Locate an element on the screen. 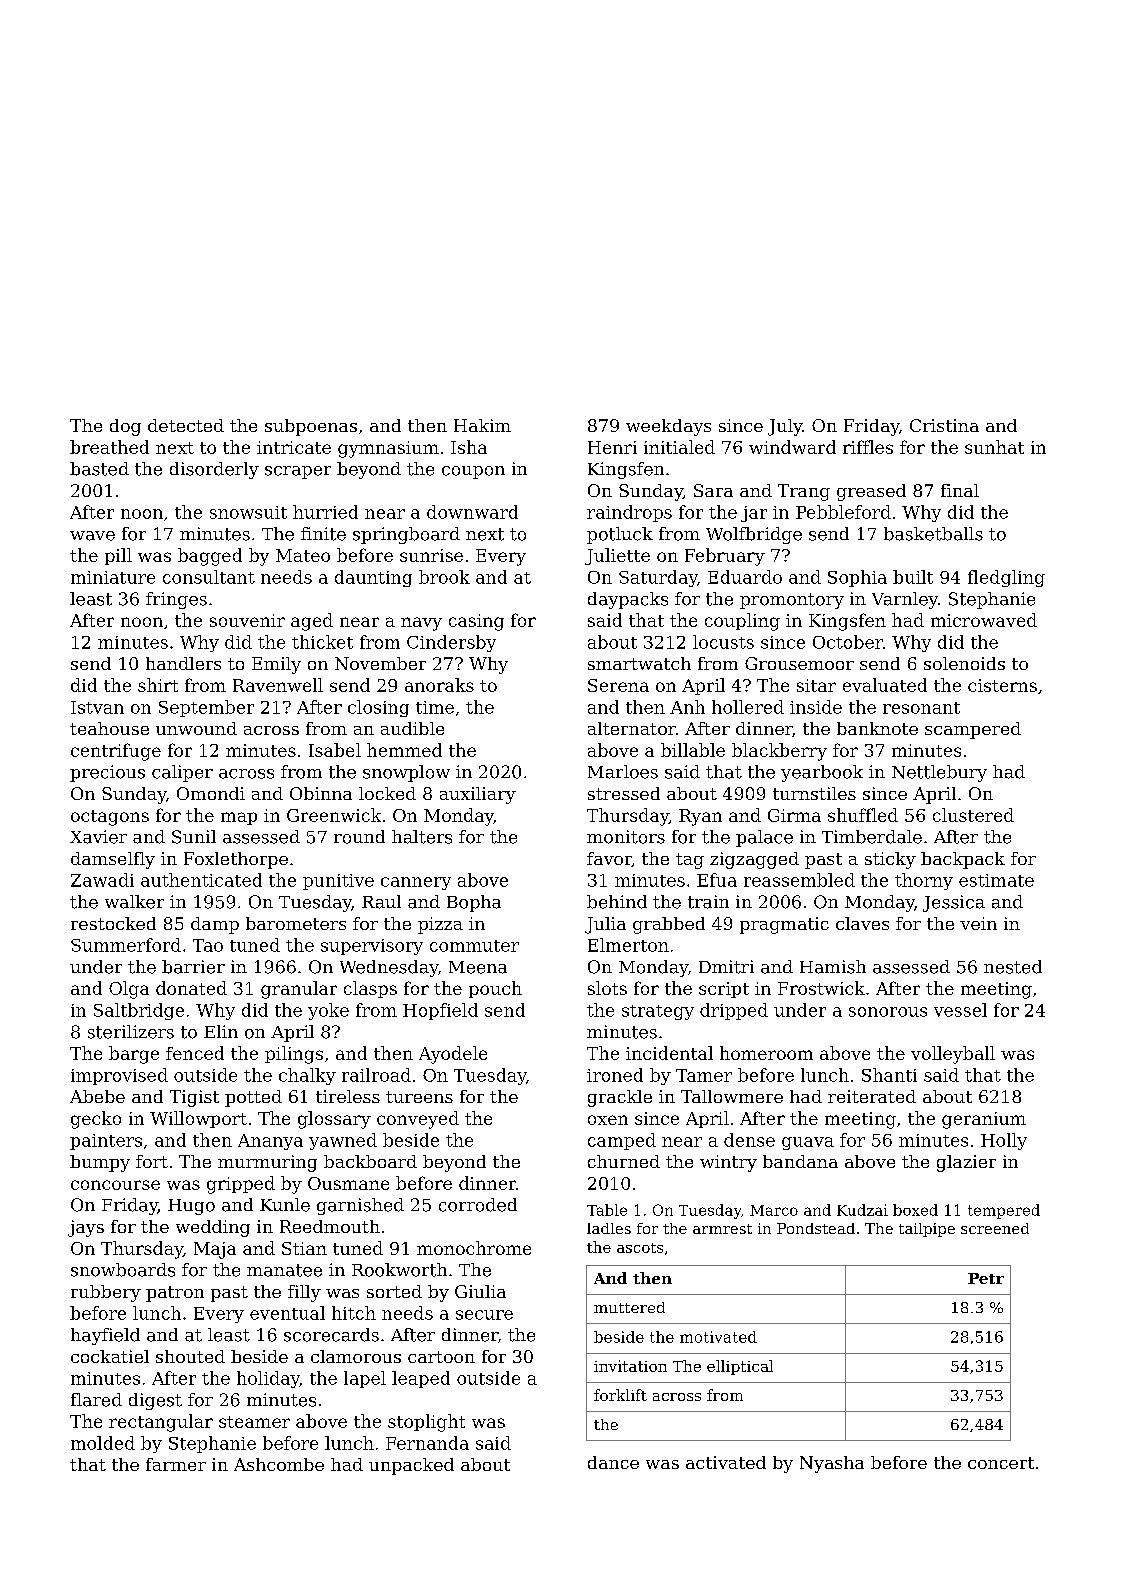 This screenshot has height=1589, width=1124. muttered is located at coordinates (629, 1307).
